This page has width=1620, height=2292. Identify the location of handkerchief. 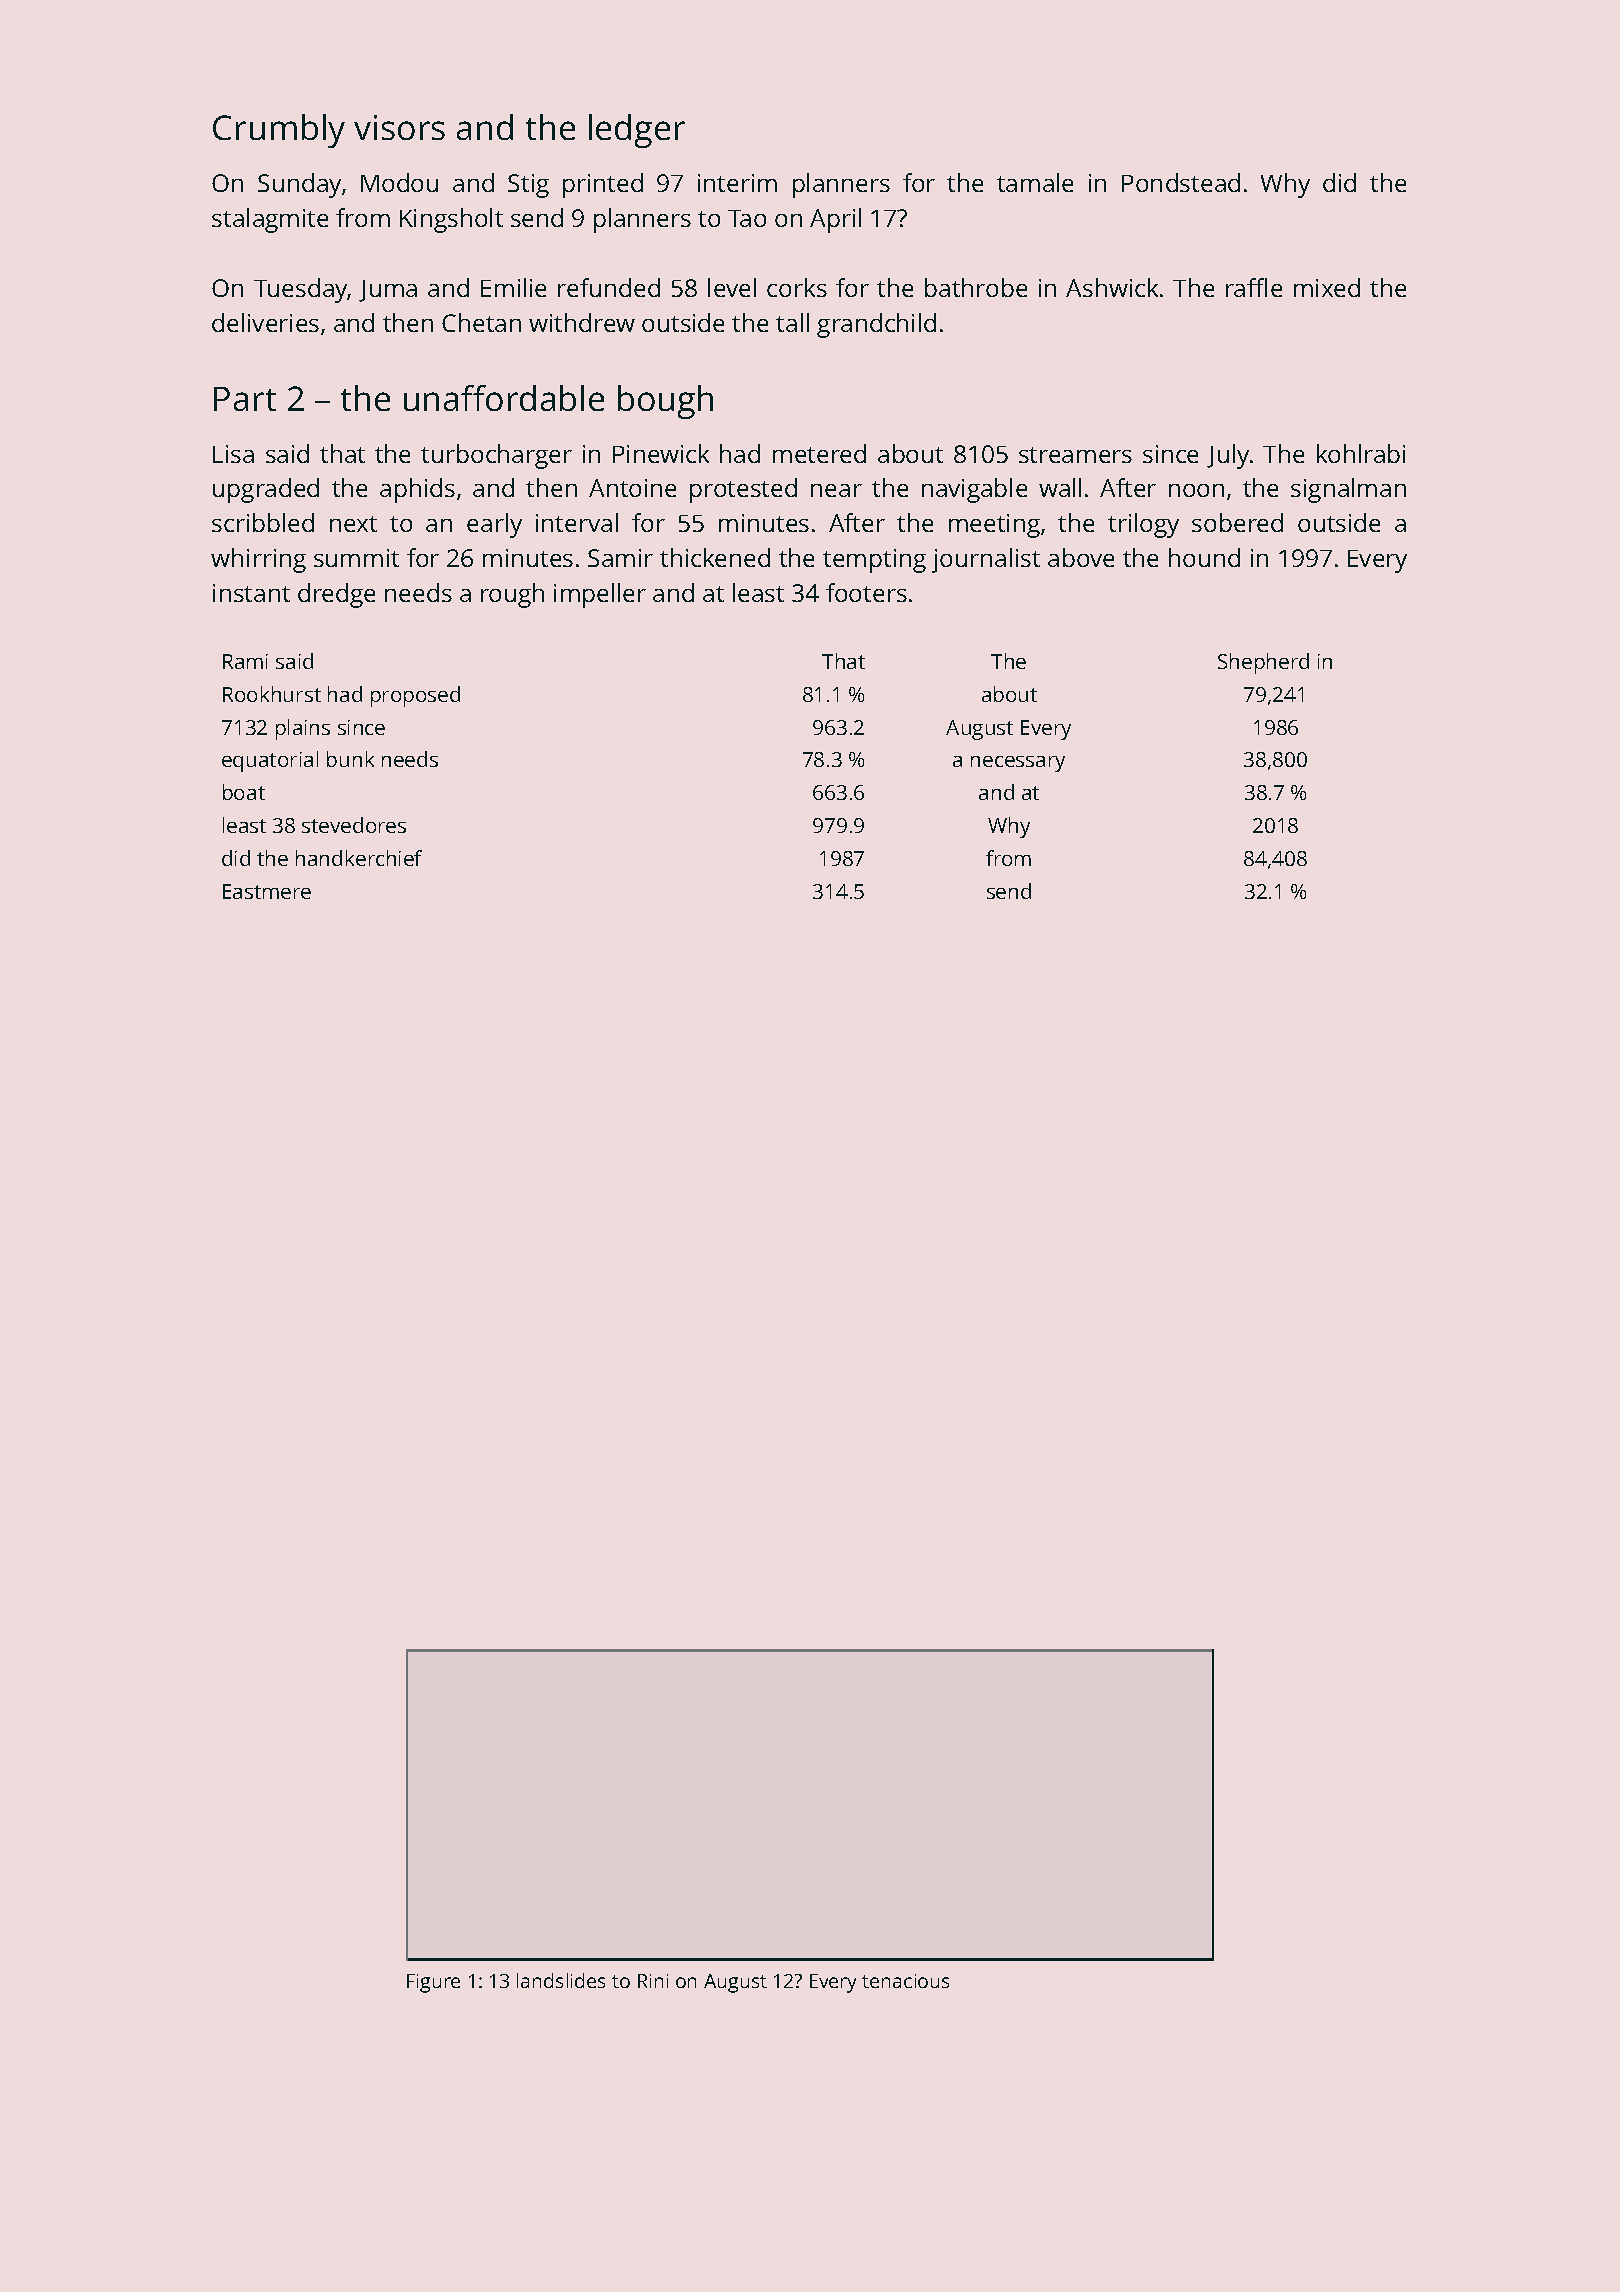
(359, 858).
